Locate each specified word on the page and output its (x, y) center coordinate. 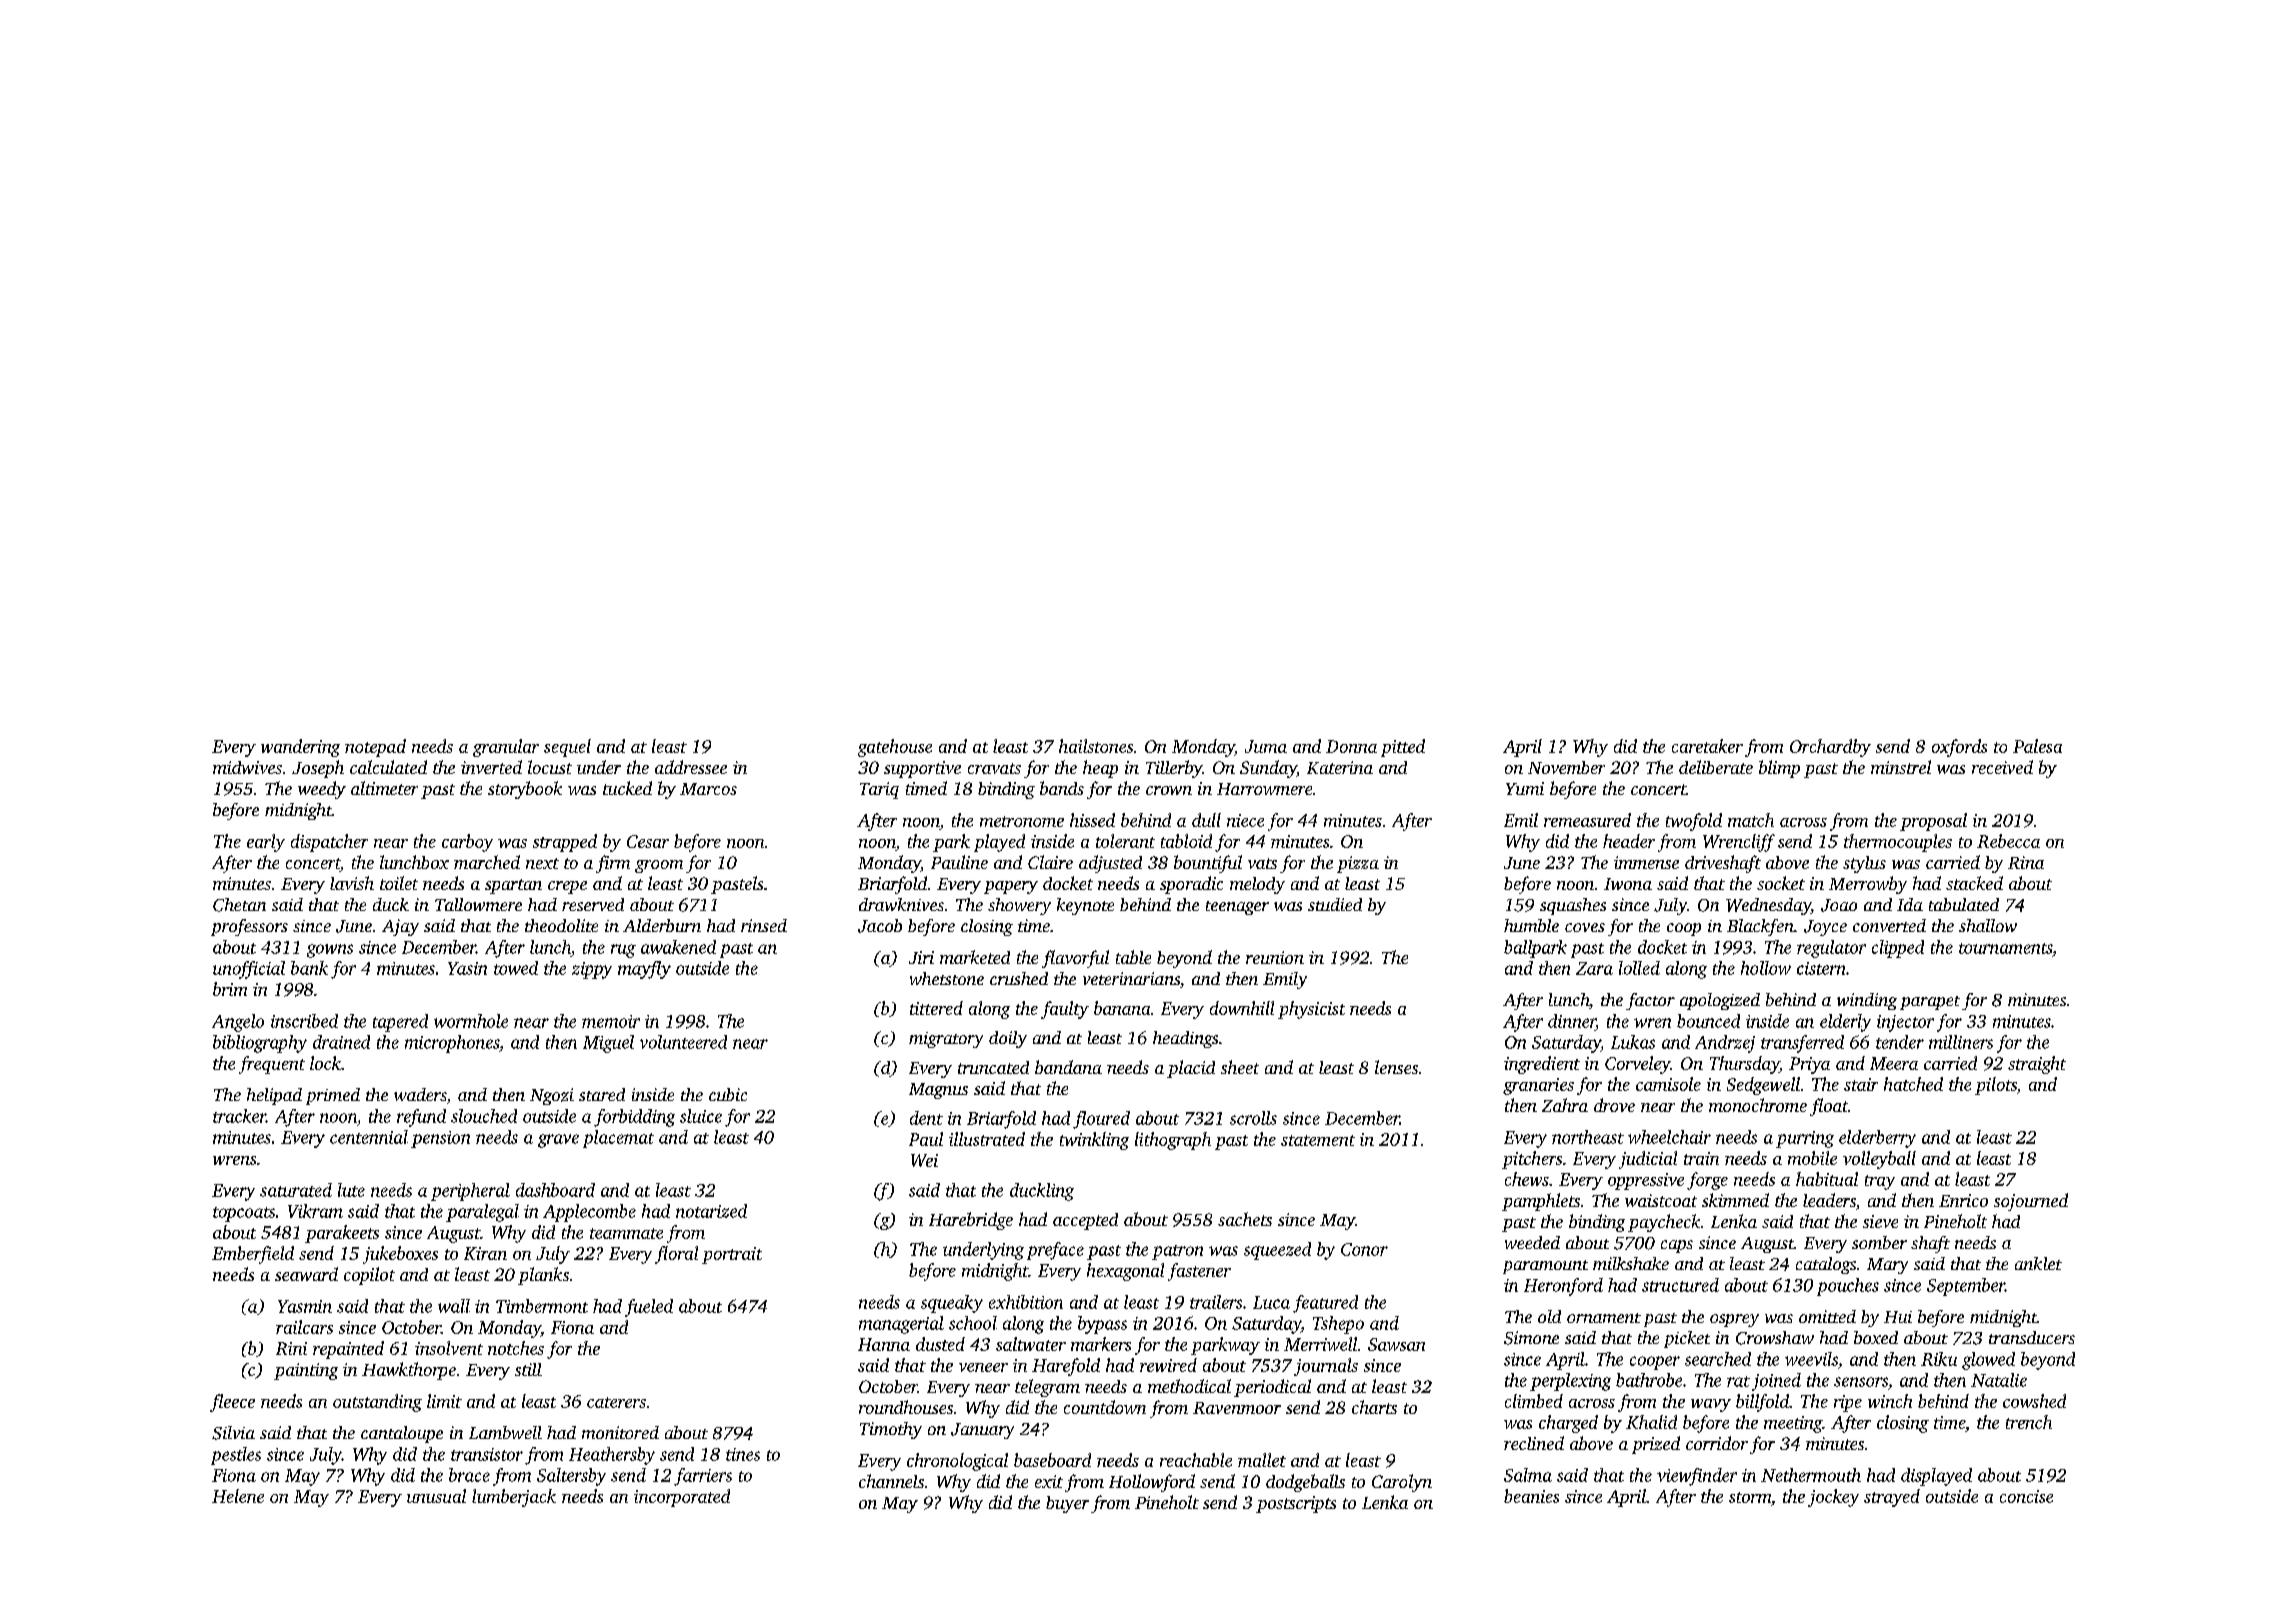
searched (1718, 1359)
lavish (352, 883)
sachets (1245, 1219)
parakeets (342, 1234)
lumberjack (514, 1498)
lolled (1639, 968)
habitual (1827, 1179)
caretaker (1707, 746)
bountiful (1208, 864)
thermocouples (1898, 843)
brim (230, 989)
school (973, 1323)
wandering (300, 748)
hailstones (1096, 746)
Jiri (921, 957)
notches (516, 1348)
